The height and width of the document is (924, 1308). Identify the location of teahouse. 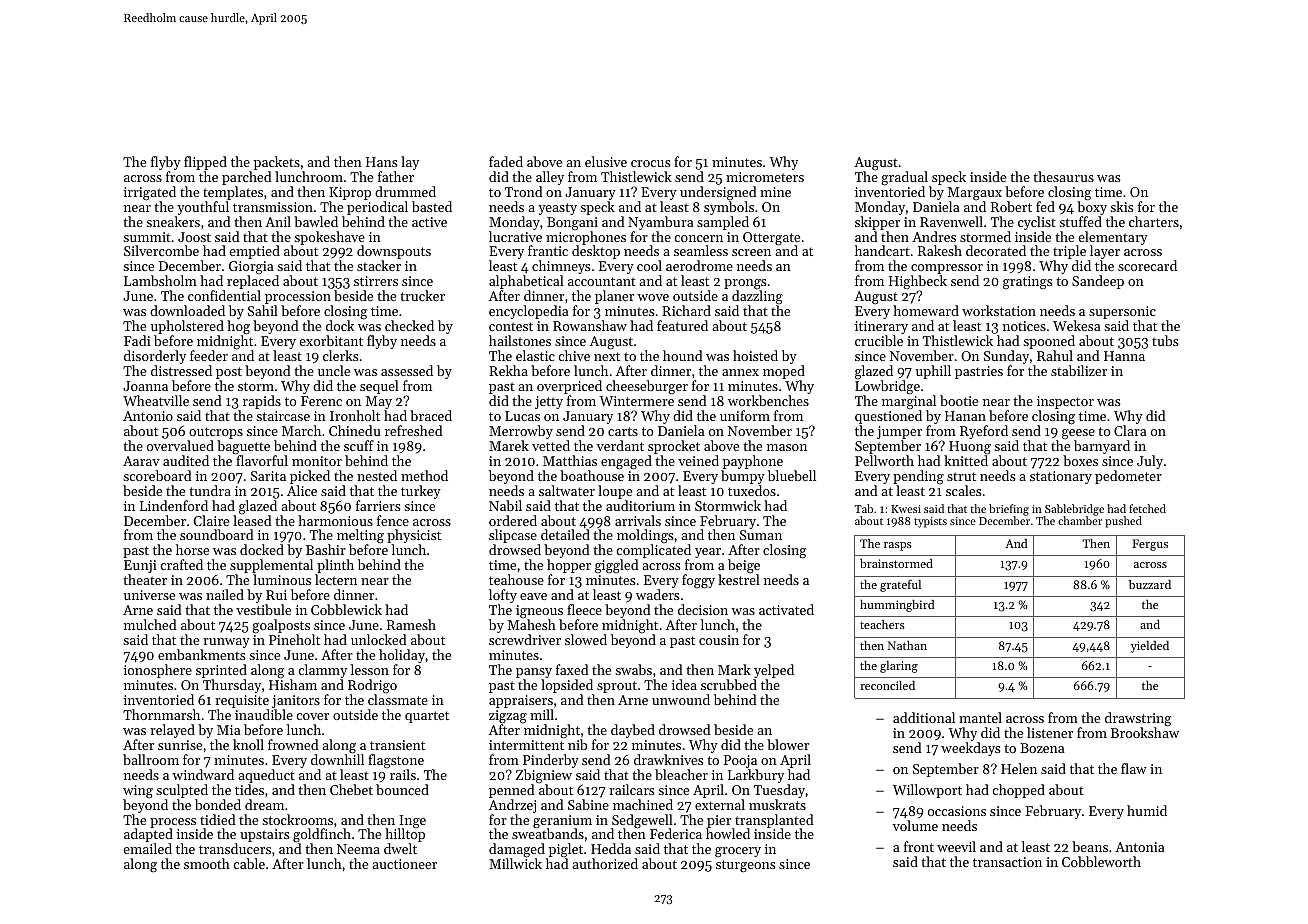
(516, 579).
